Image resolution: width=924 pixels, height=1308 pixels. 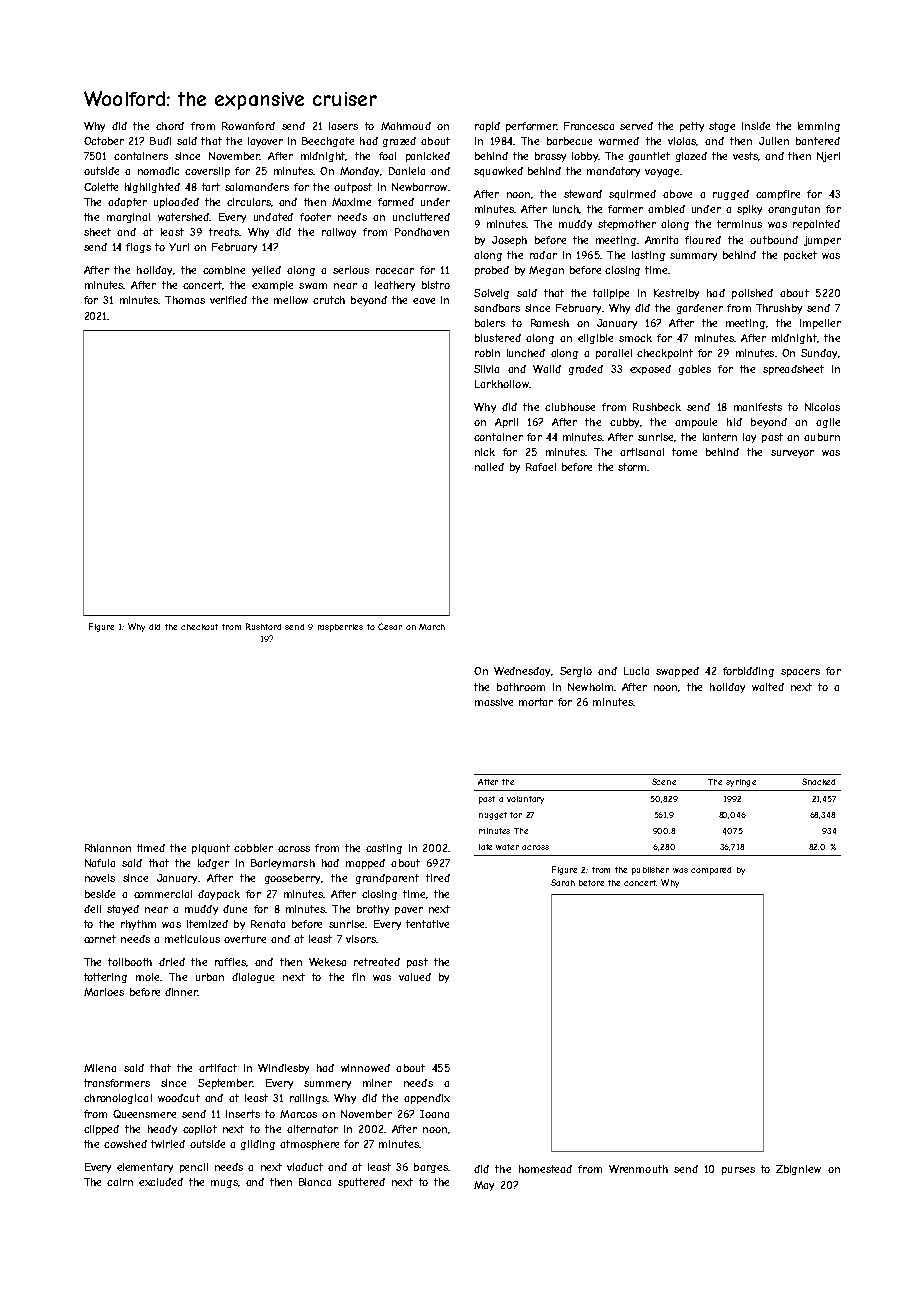 What do you see at coordinates (636, 671) in the image?
I see `Lucia` at bounding box center [636, 671].
